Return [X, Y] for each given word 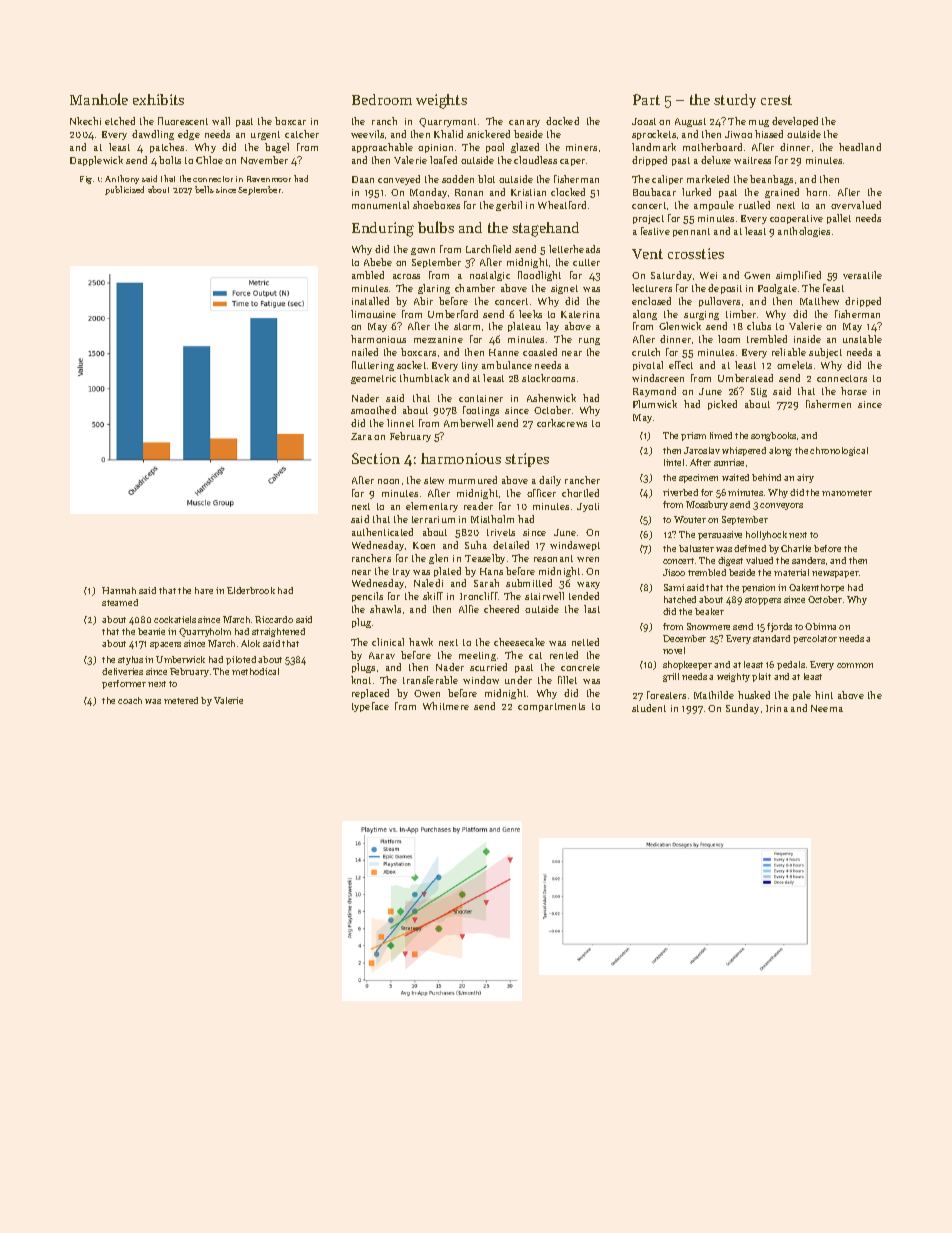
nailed [365, 352]
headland [860, 147]
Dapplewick [96, 161]
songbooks [773, 436]
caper [572, 162]
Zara [361, 436]
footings [481, 411]
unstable [862, 339]
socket [411, 365]
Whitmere [446, 706]
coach [130, 700]
